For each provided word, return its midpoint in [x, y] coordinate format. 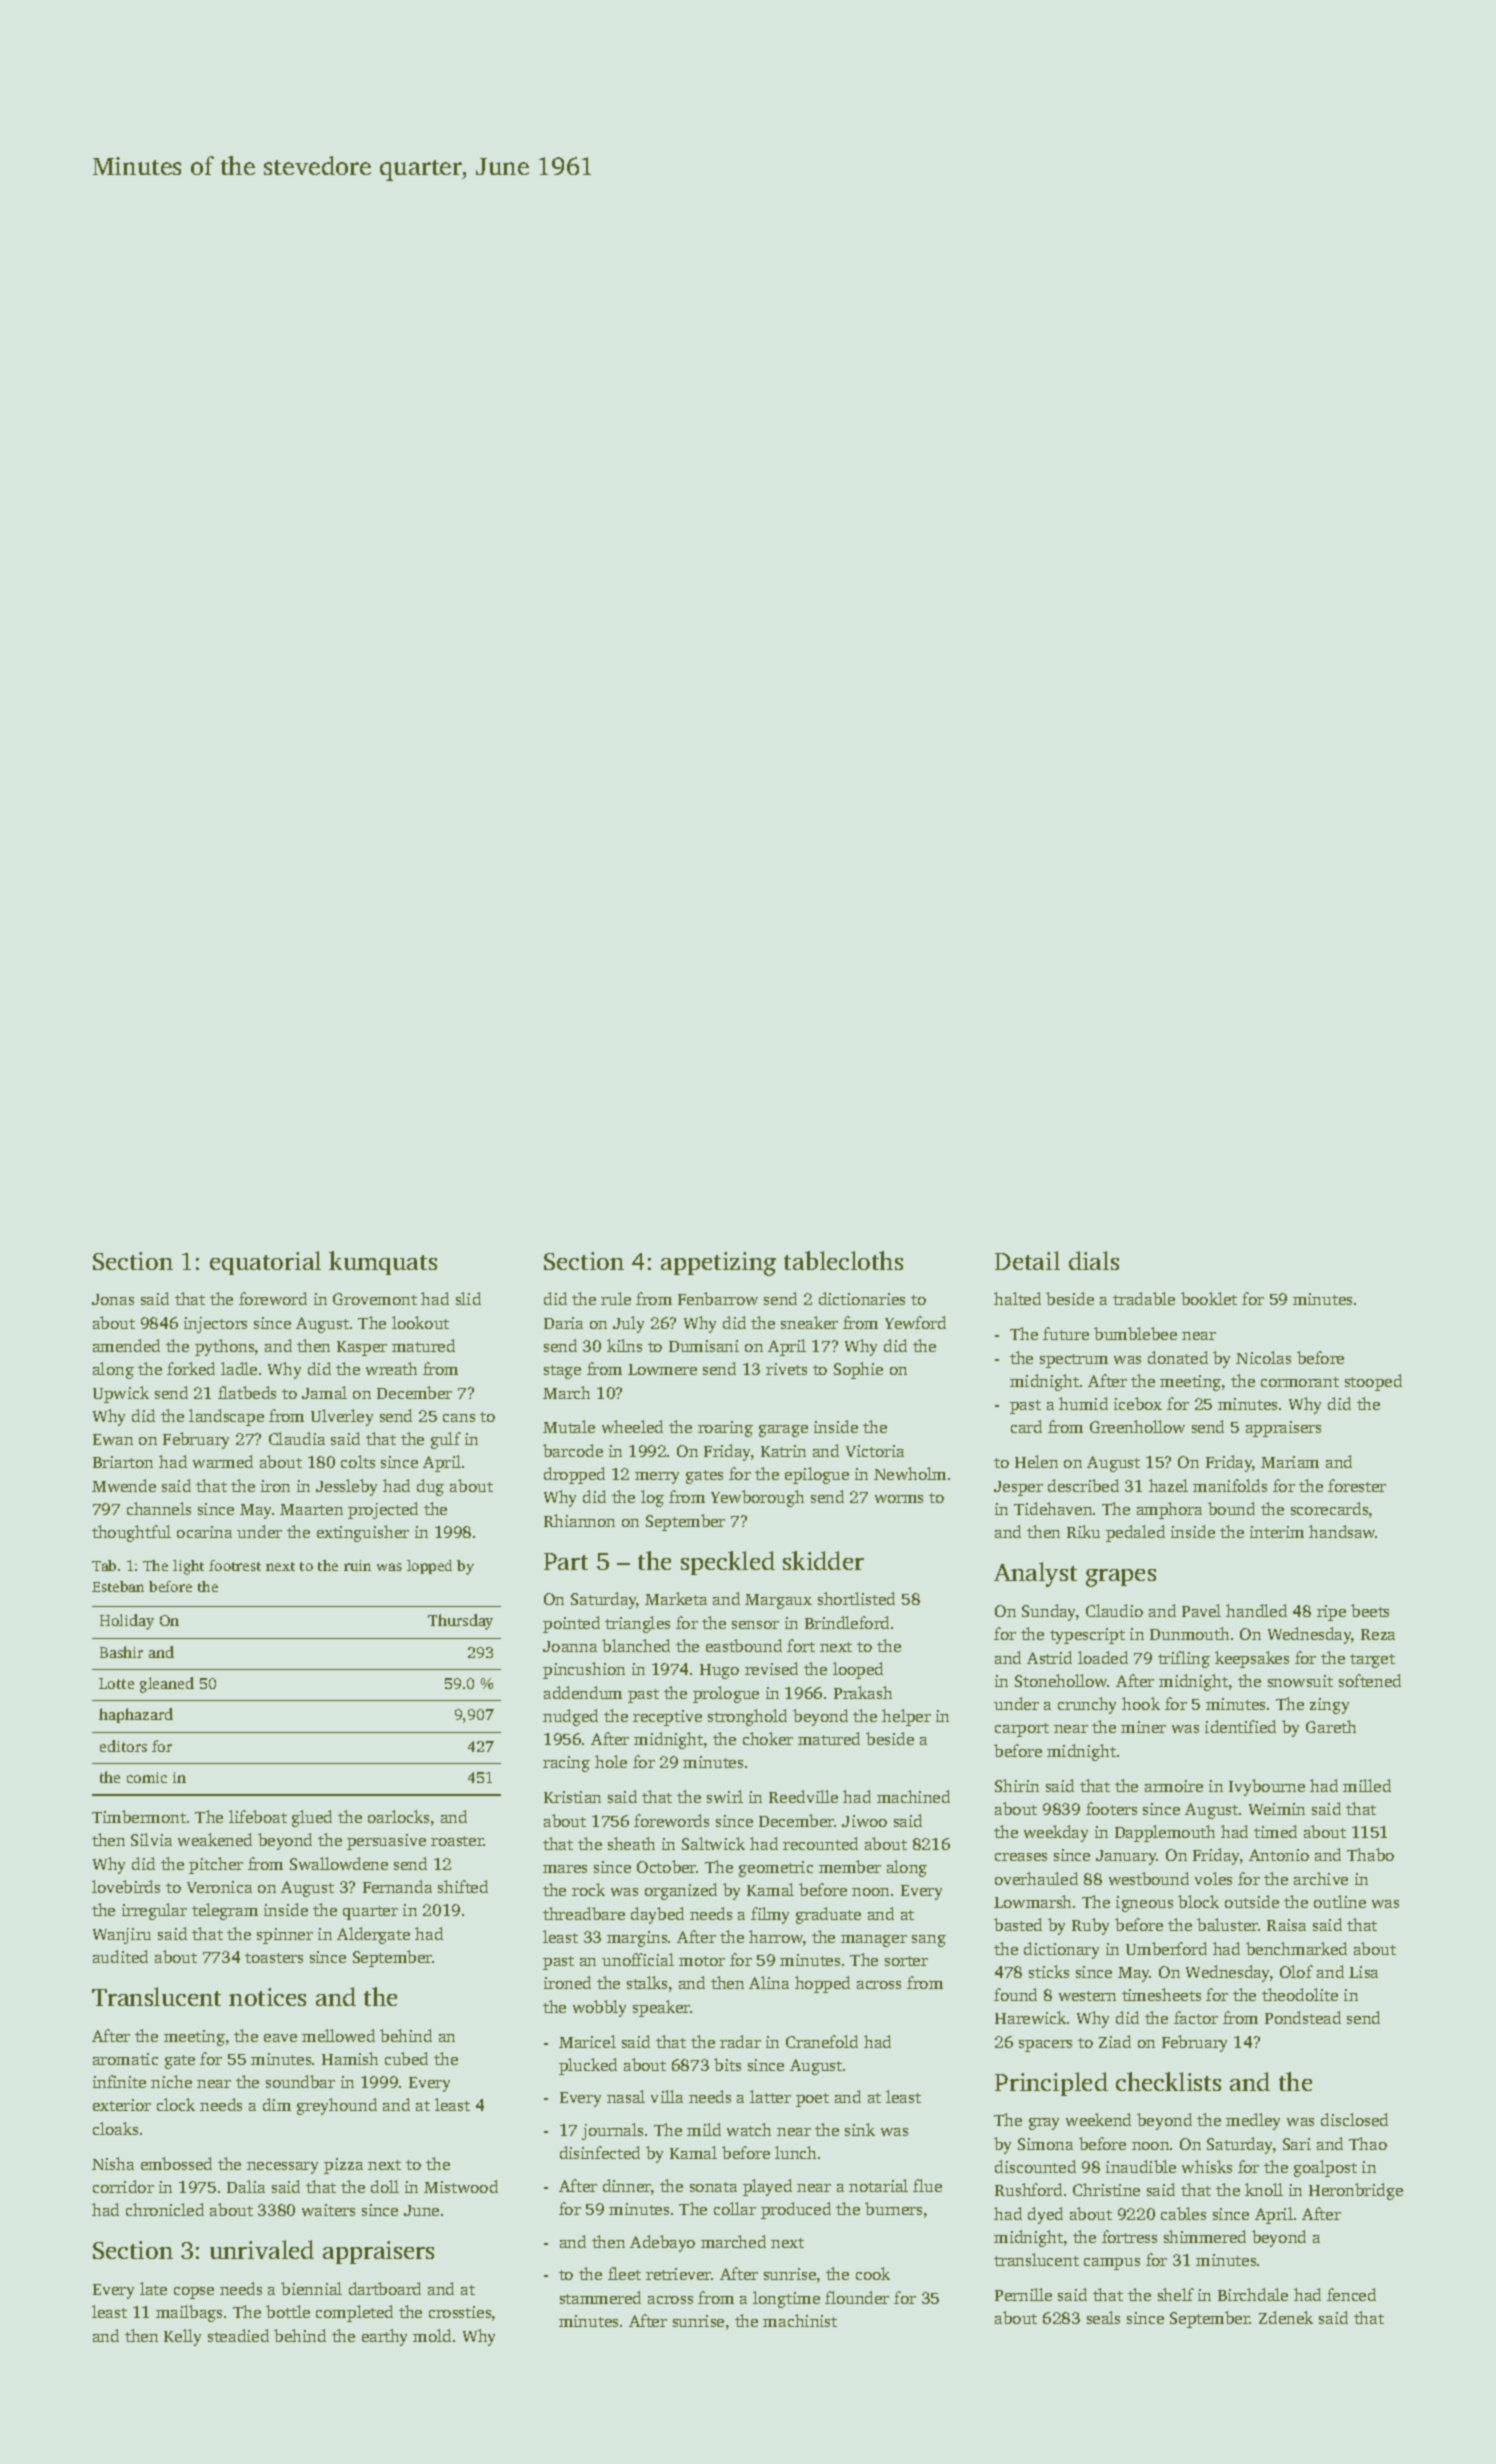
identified [1240, 1726]
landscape [226, 1417]
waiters [328, 2210]
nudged [570, 1717]
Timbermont [139, 1816]
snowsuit [1300, 1681]
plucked [588, 2066]
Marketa [676, 1598]
